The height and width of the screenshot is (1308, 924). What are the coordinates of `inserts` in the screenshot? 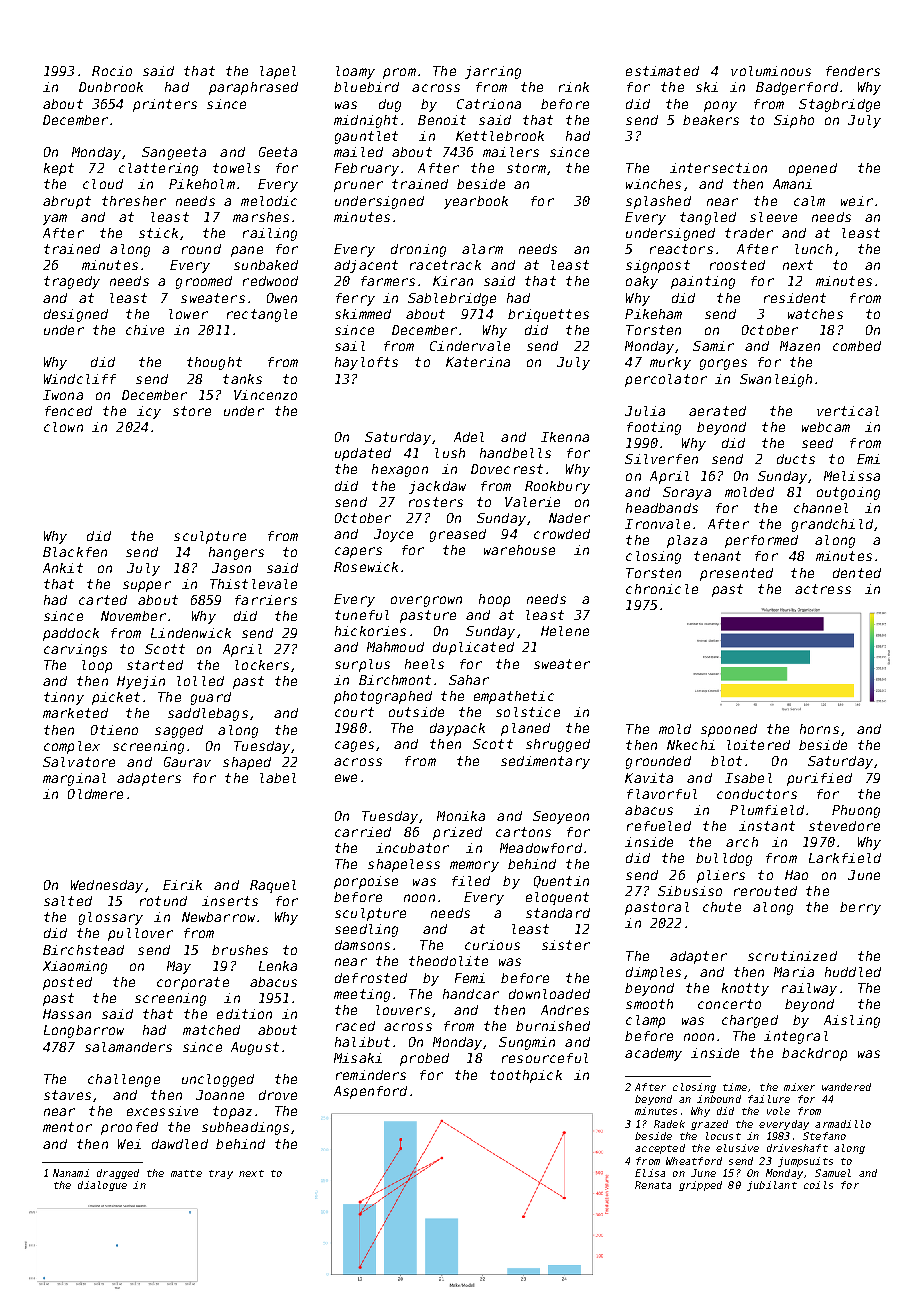 It's located at (230, 901).
